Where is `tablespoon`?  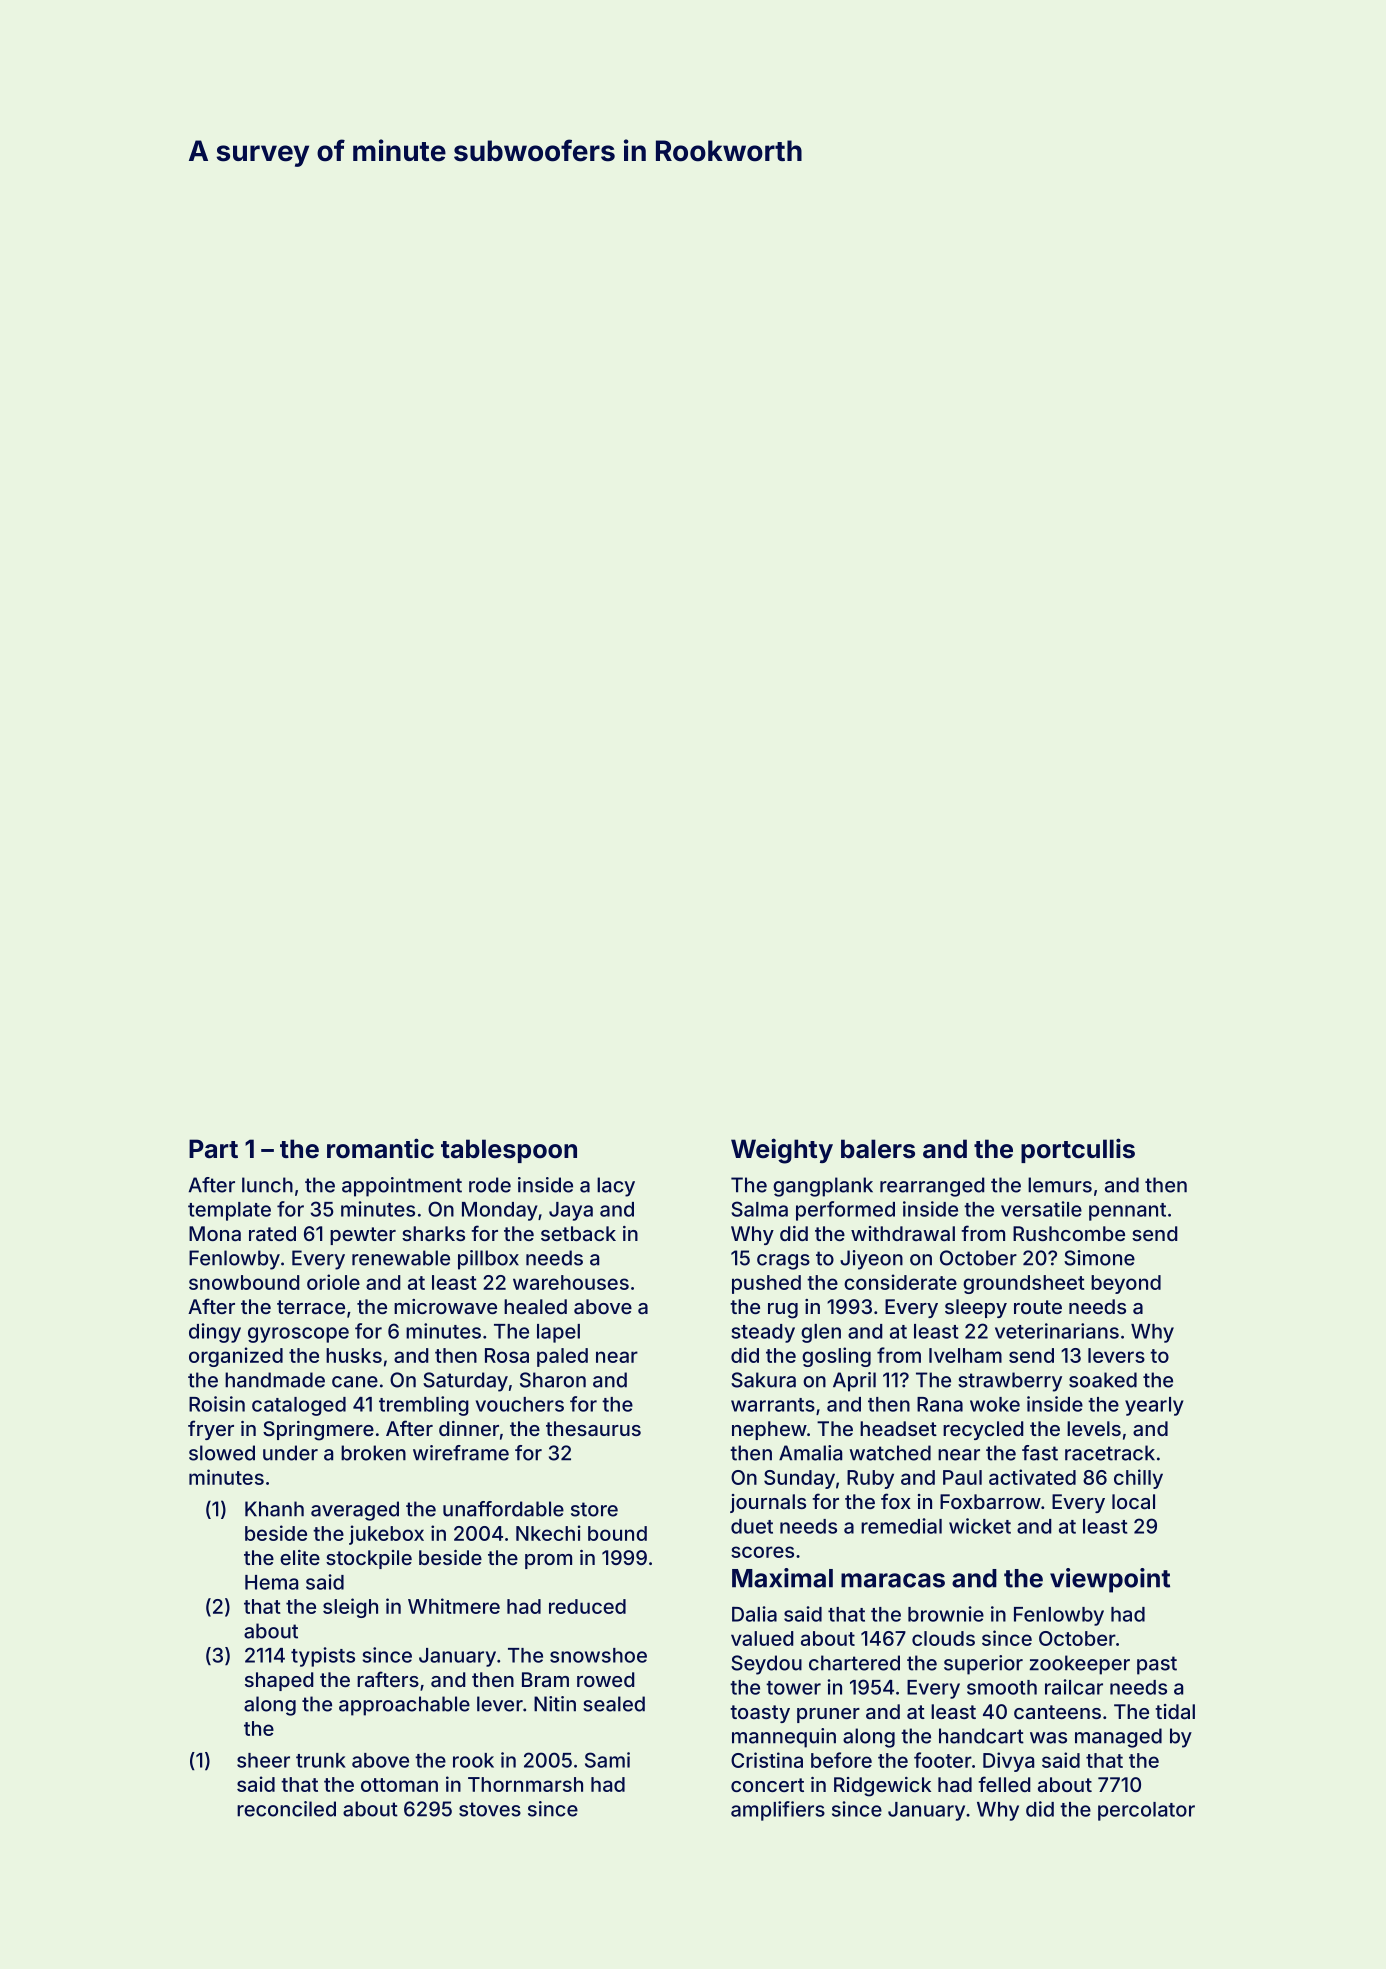 tablespoon is located at coordinates (509, 1151).
